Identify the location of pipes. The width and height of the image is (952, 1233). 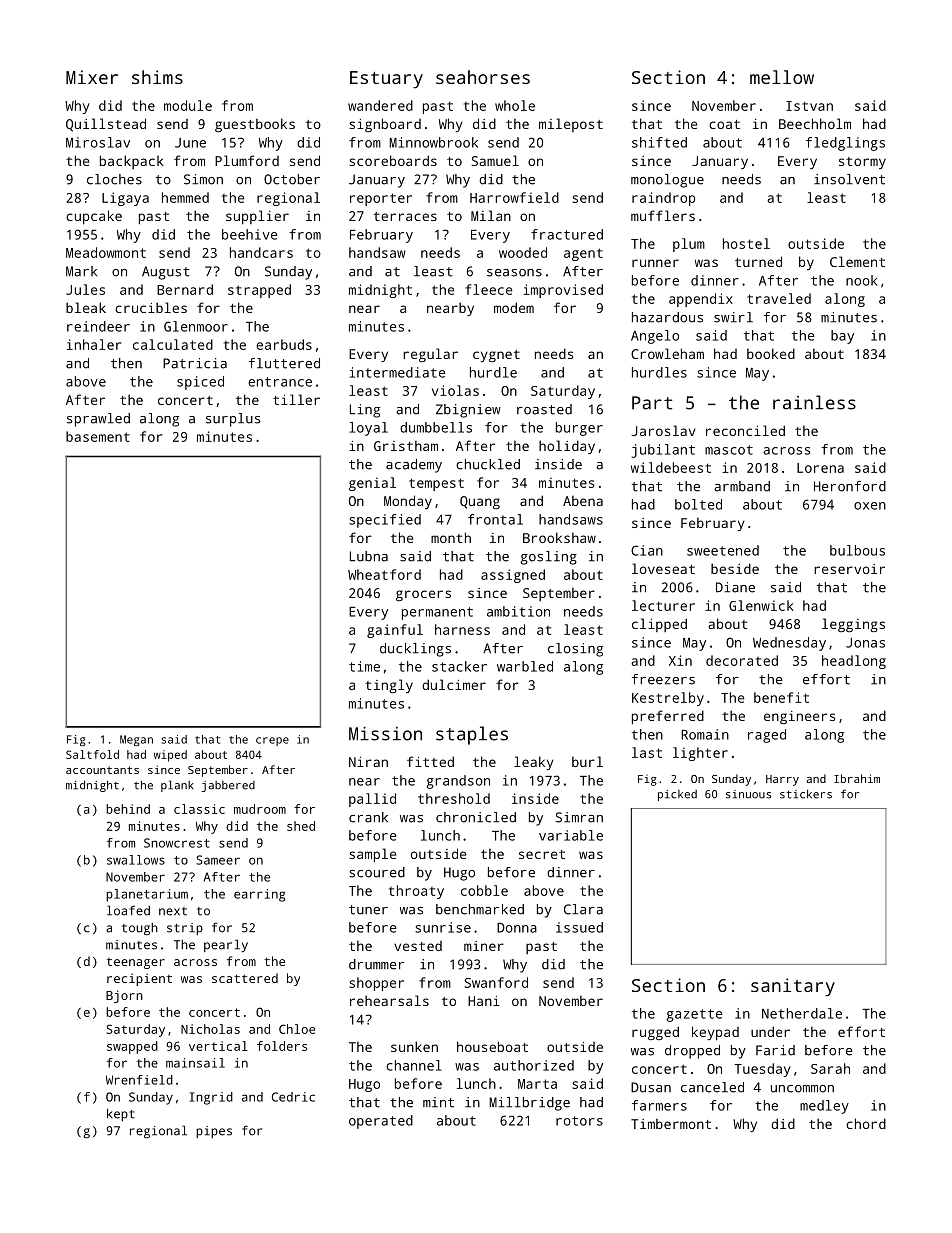
(214, 1132).
